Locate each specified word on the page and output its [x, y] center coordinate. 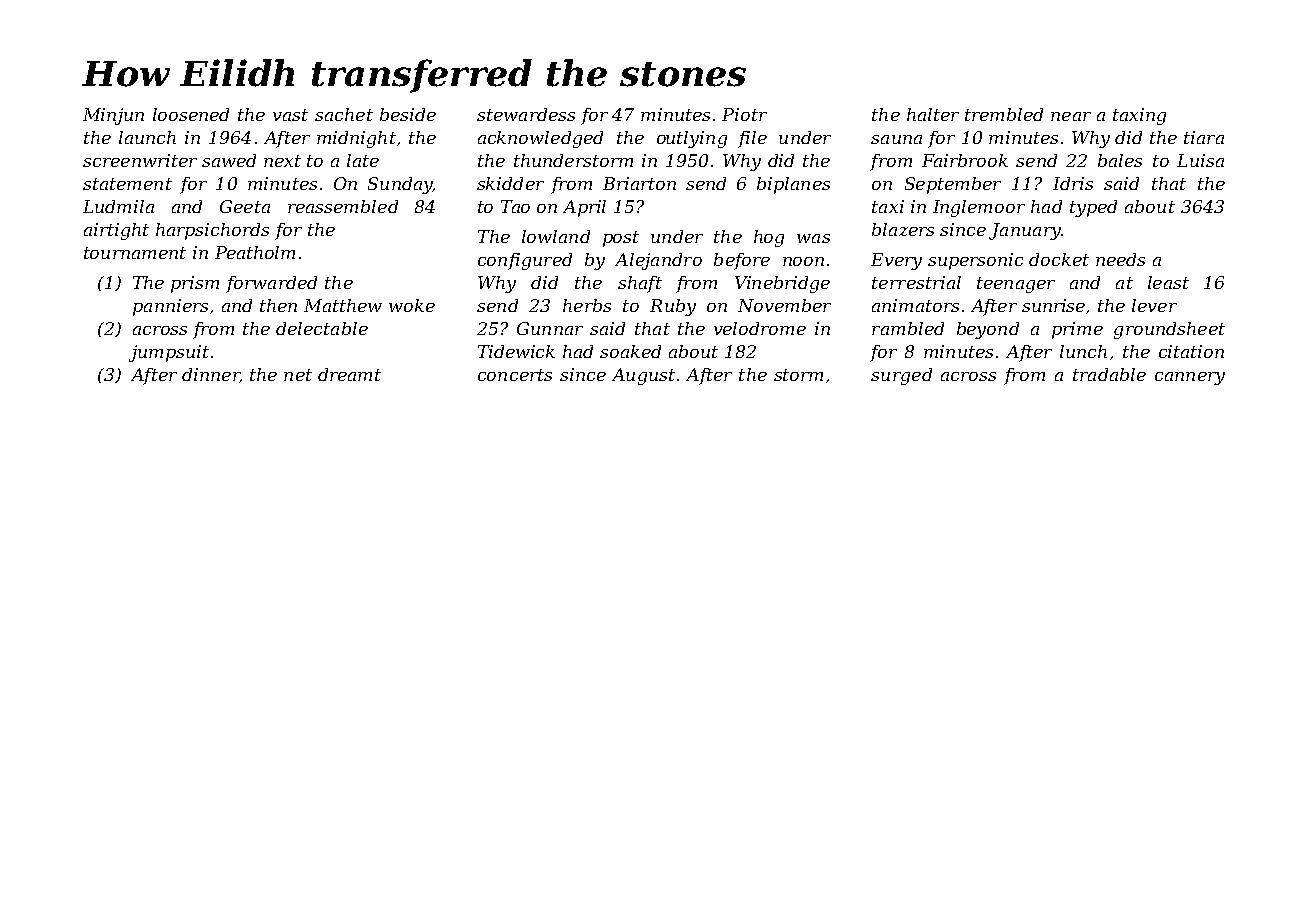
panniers [170, 307]
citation [1191, 351]
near [1071, 116]
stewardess [526, 114]
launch [147, 137]
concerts [515, 375]
